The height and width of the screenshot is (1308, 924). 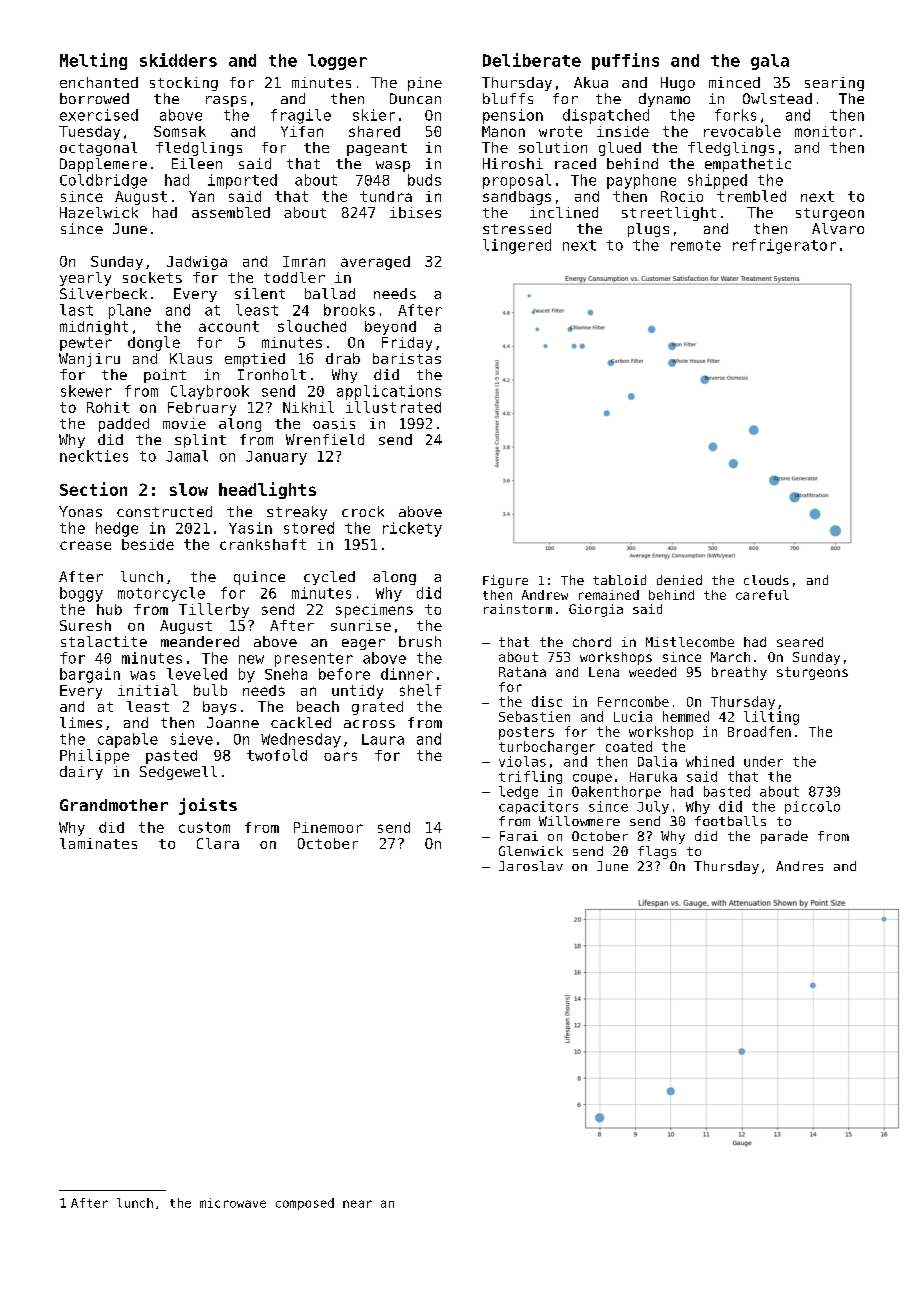 I want to click on Deliberate, so click(x=532, y=60).
